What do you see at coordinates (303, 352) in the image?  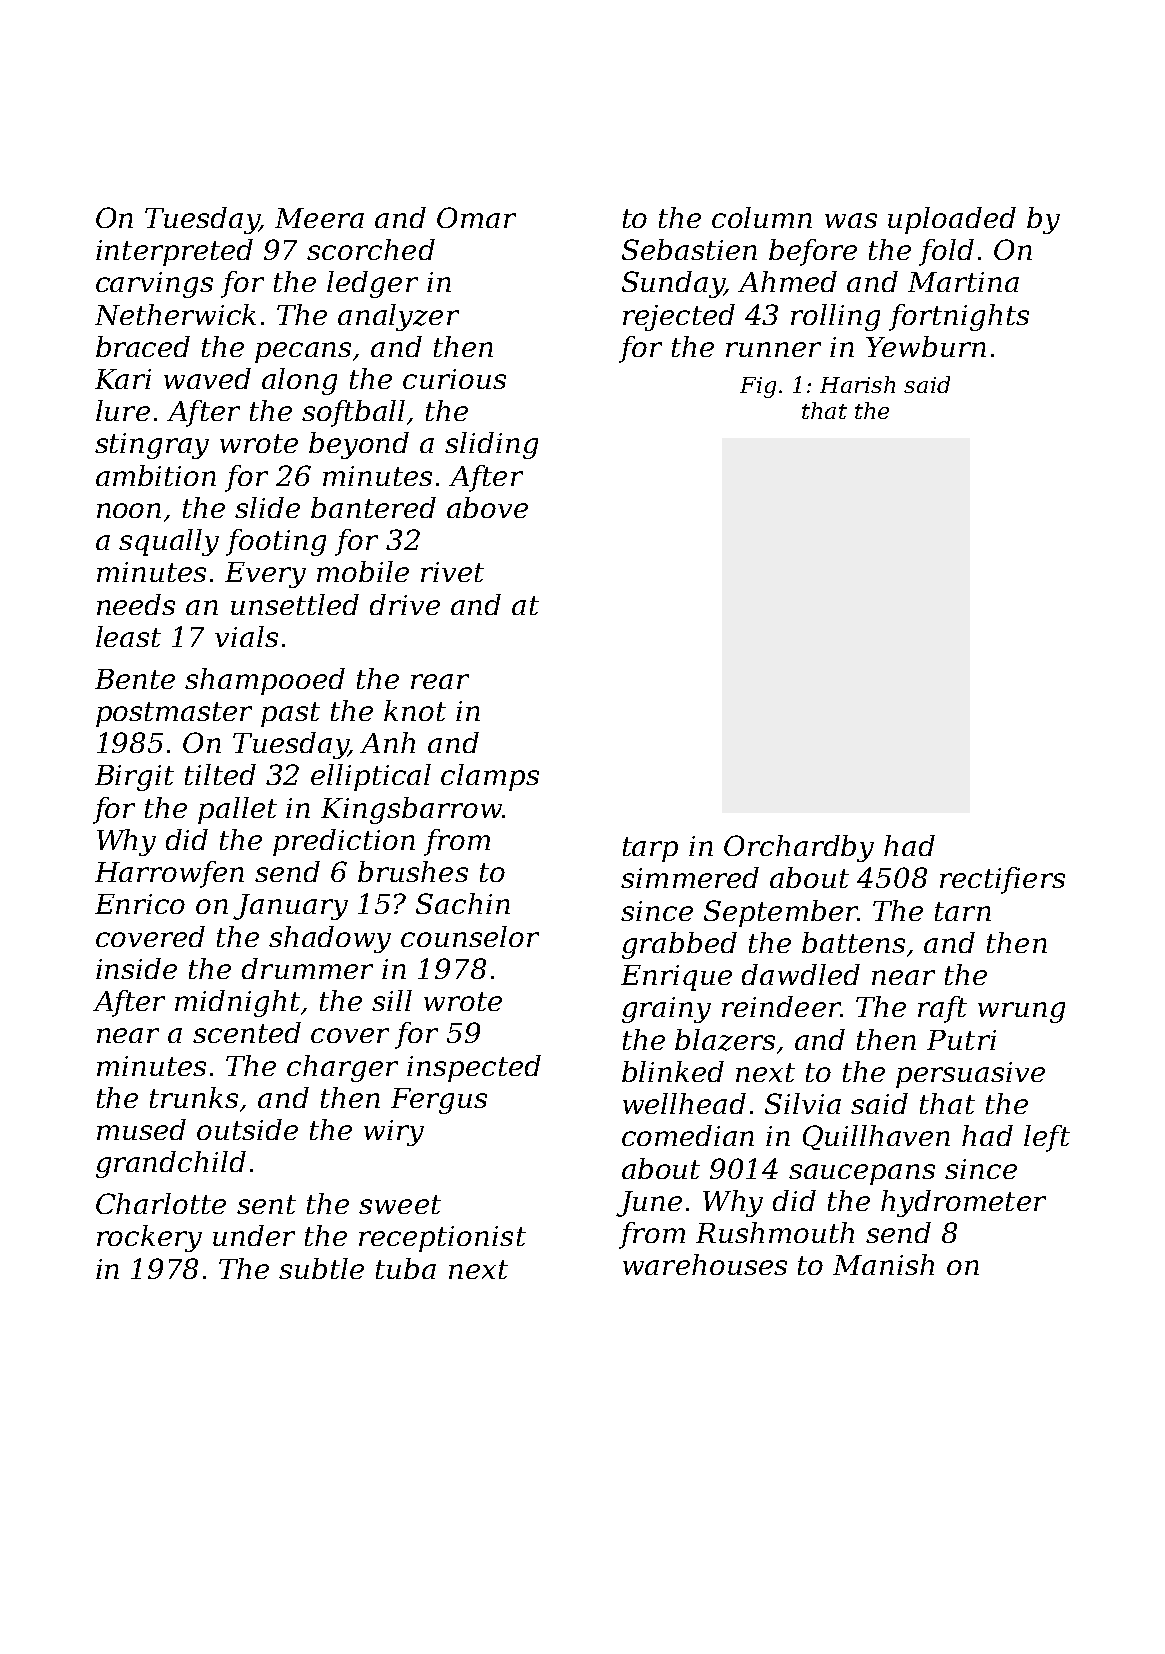 I see `pecans` at bounding box center [303, 352].
